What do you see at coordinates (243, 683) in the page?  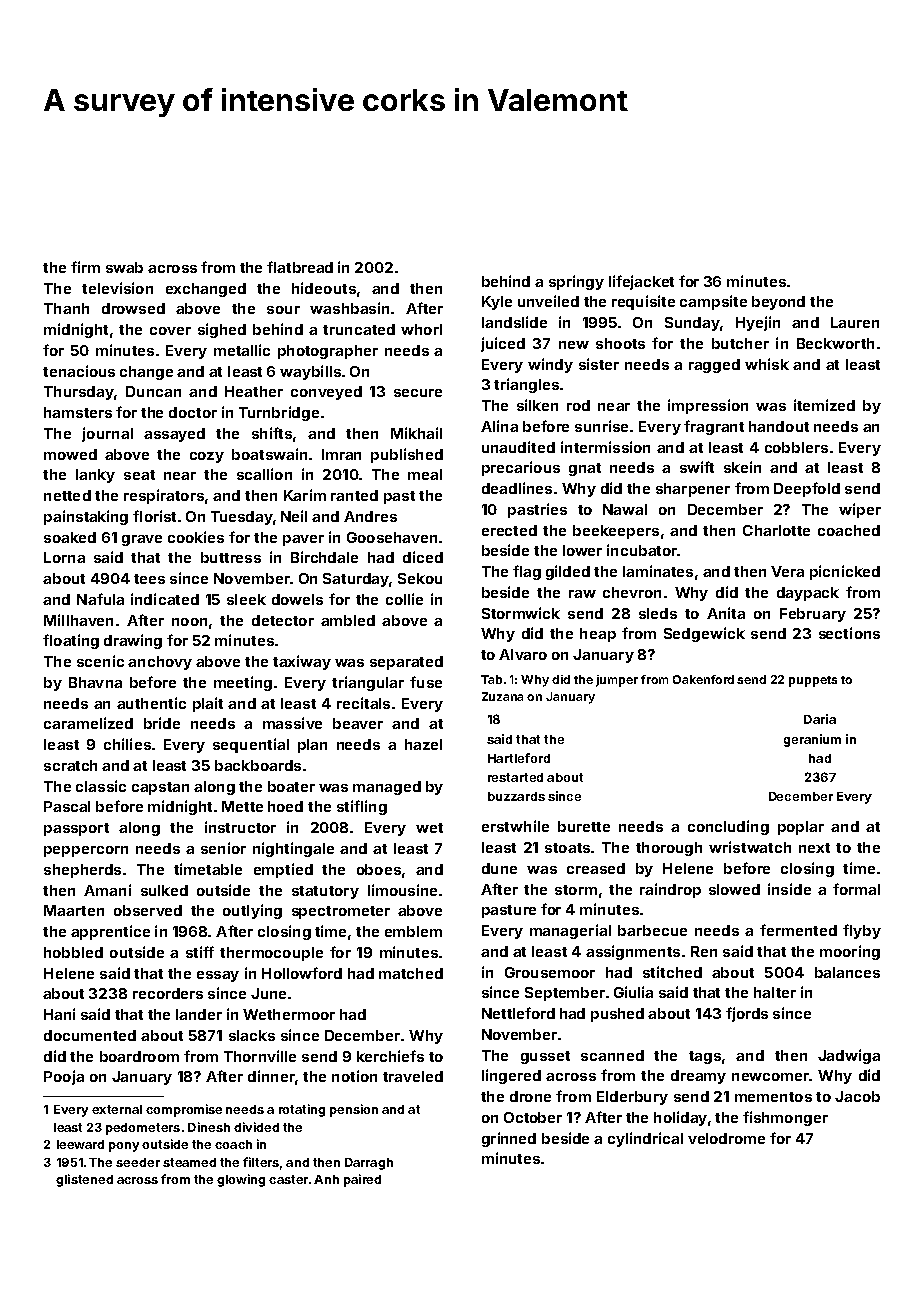 I see `meeting` at bounding box center [243, 683].
